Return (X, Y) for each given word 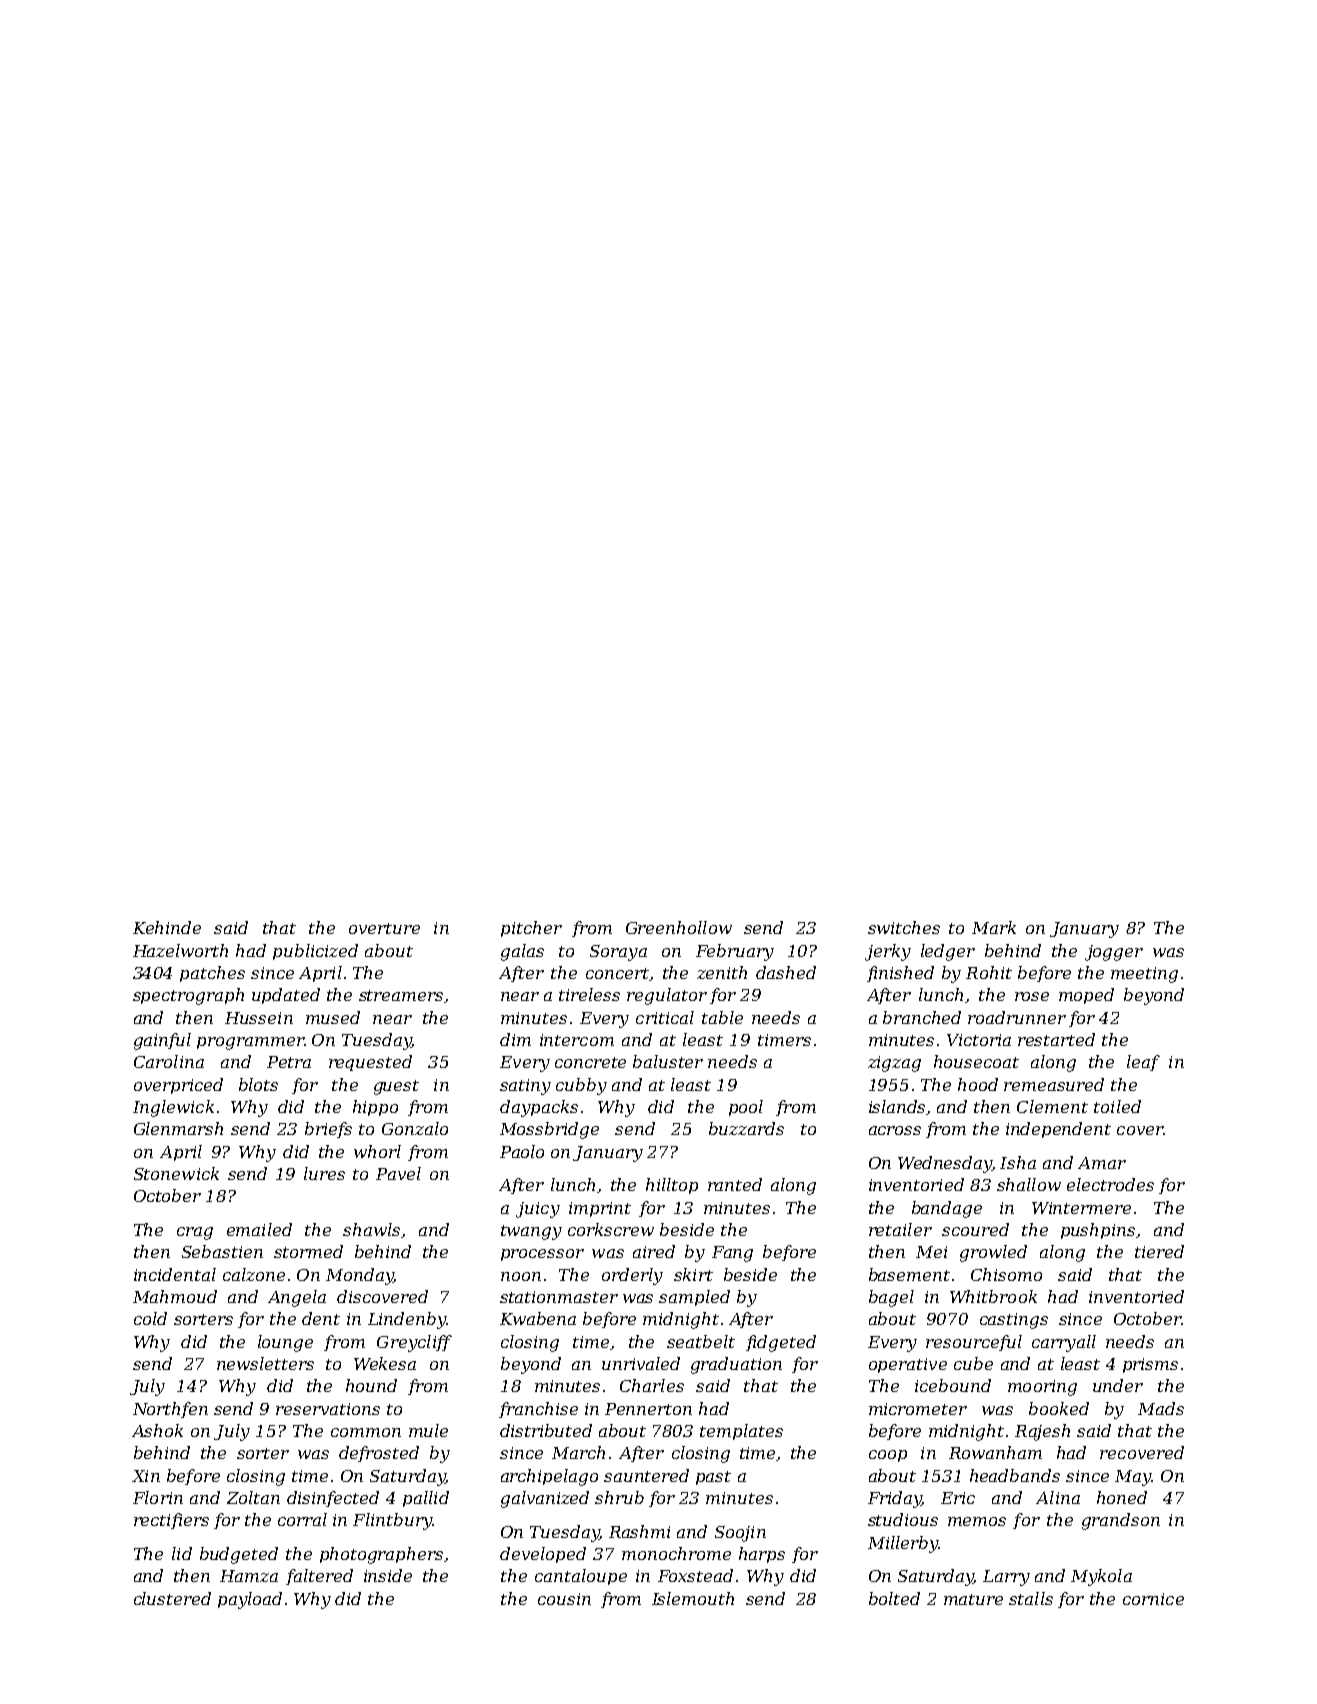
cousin (564, 1599)
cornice (1153, 1599)
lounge (285, 1343)
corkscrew (611, 1229)
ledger (948, 952)
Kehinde (167, 927)
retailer (900, 1229)
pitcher (531, 929)
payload (250, 1600)
